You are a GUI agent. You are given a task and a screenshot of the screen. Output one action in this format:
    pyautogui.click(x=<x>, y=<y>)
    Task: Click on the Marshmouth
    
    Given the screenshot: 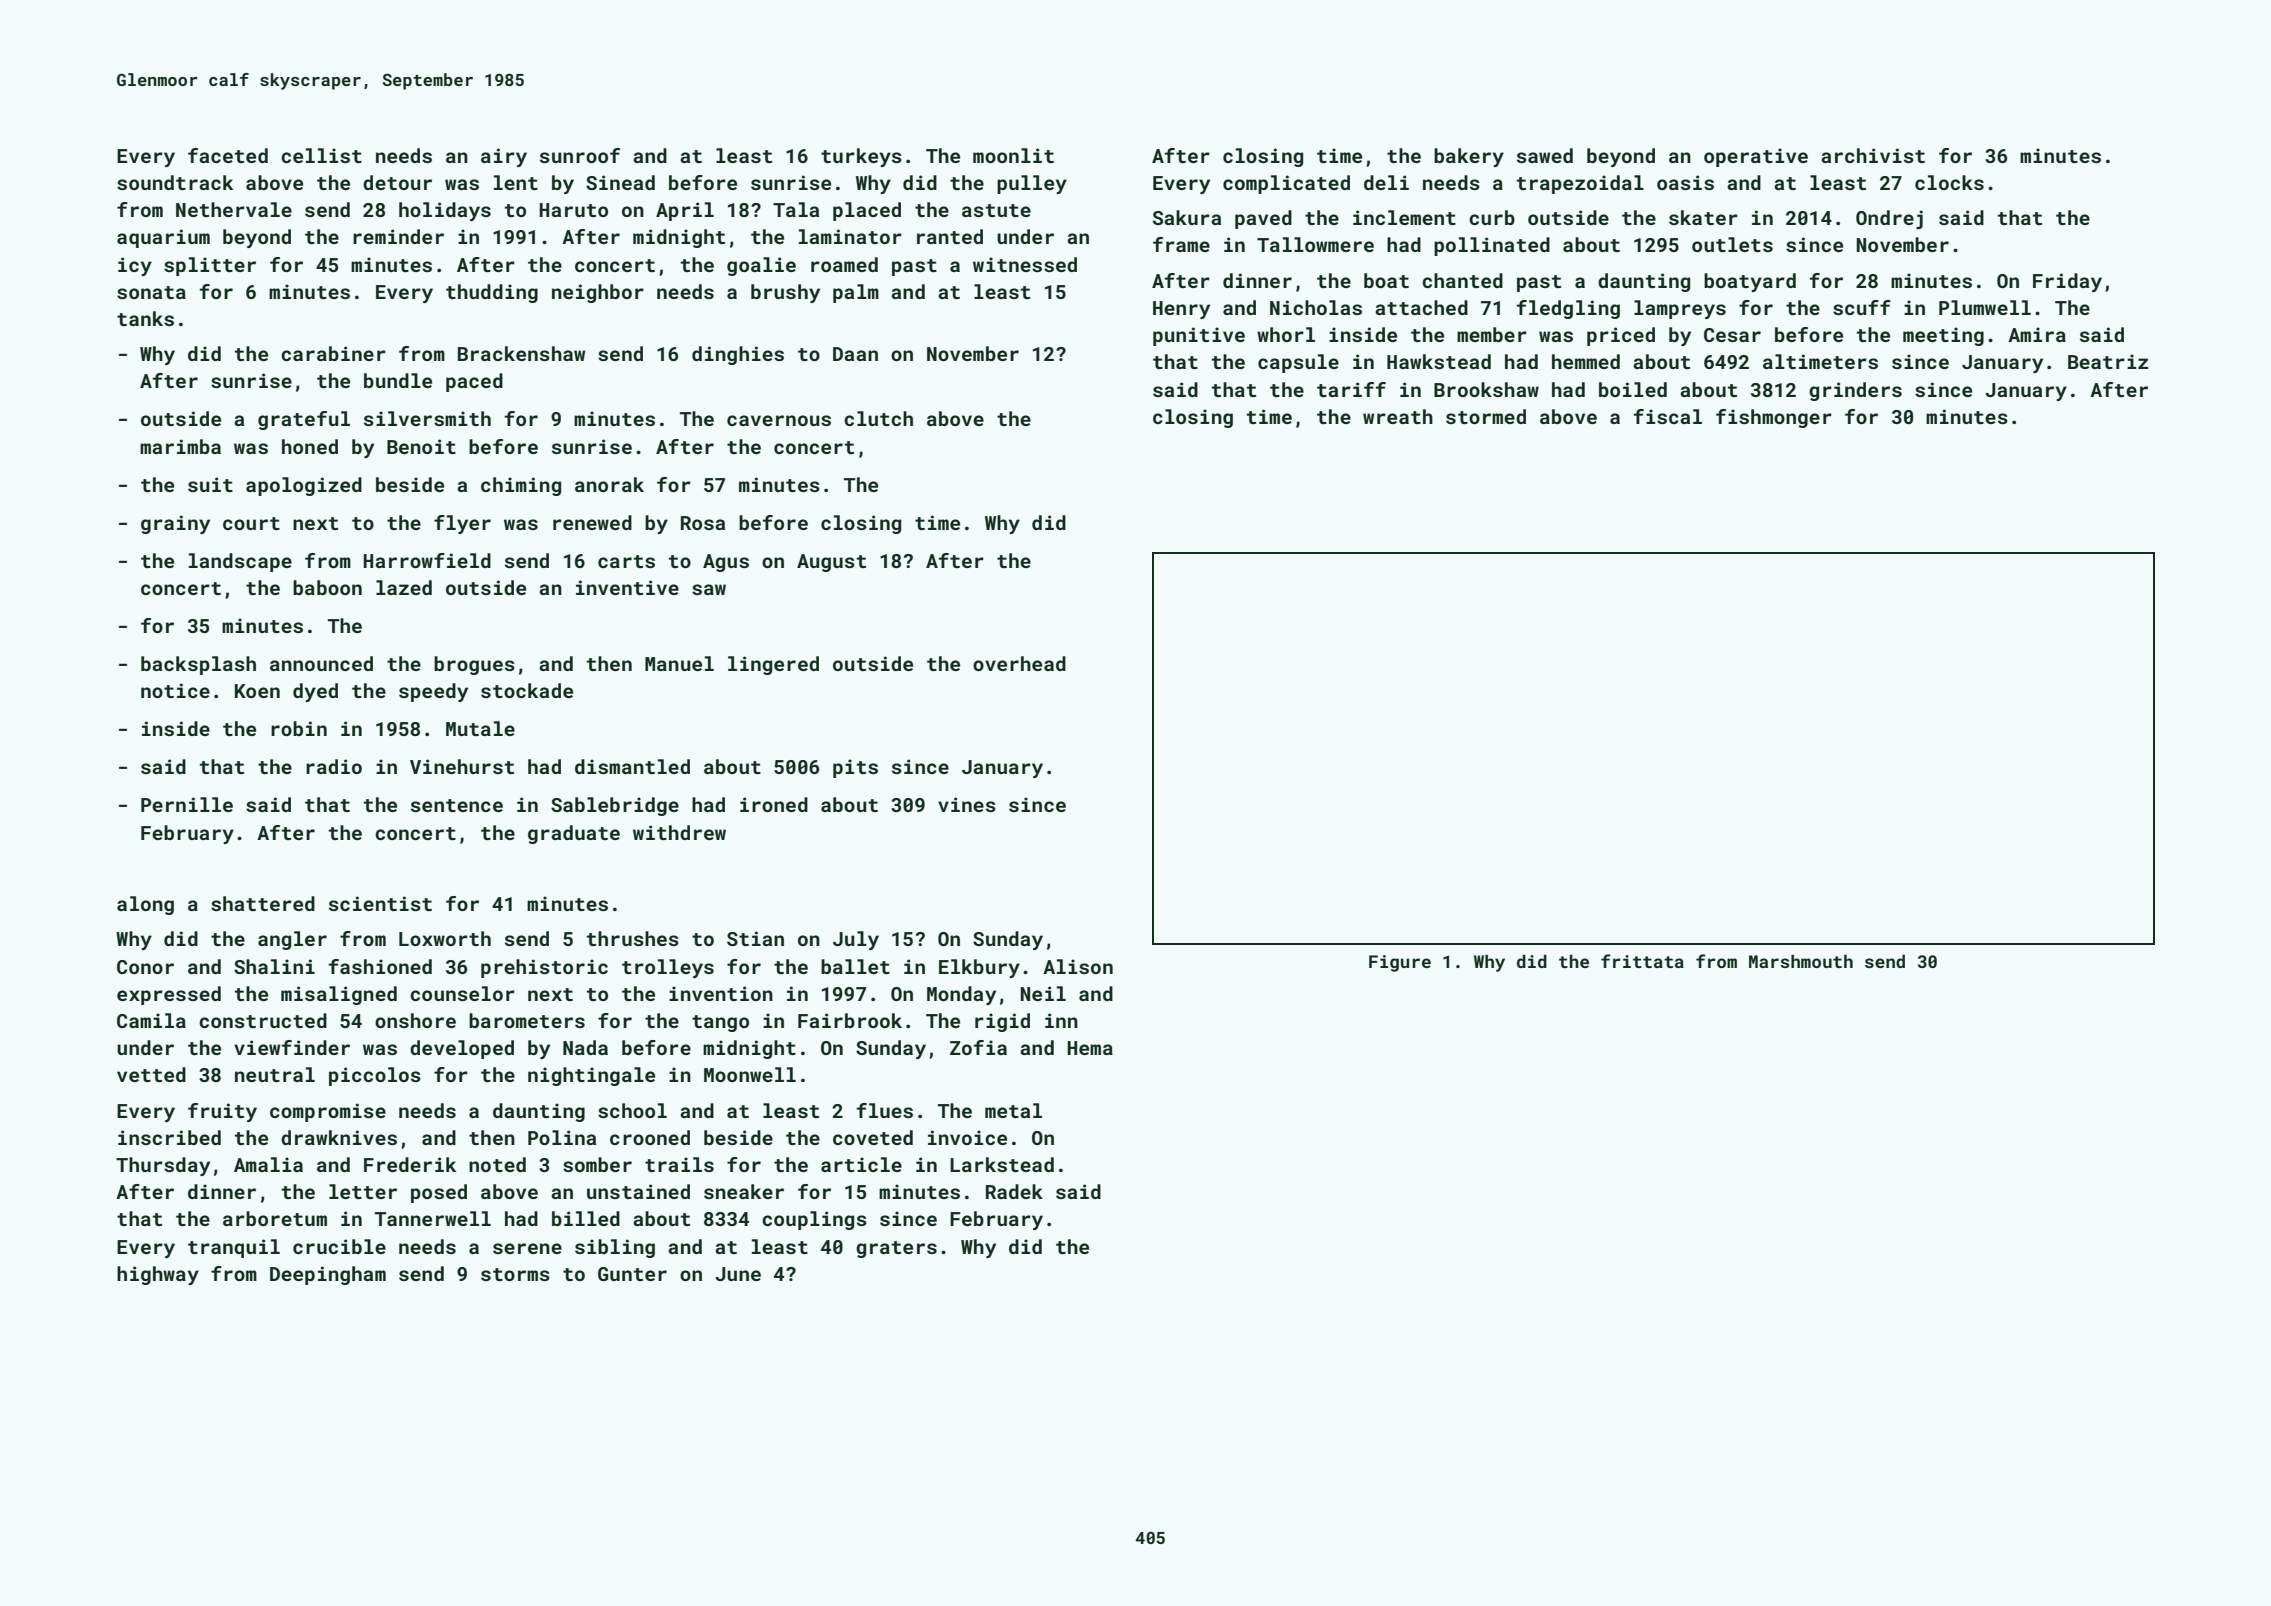 What is the action you would take?
    pyautogui.click(x=1801, y=961)
